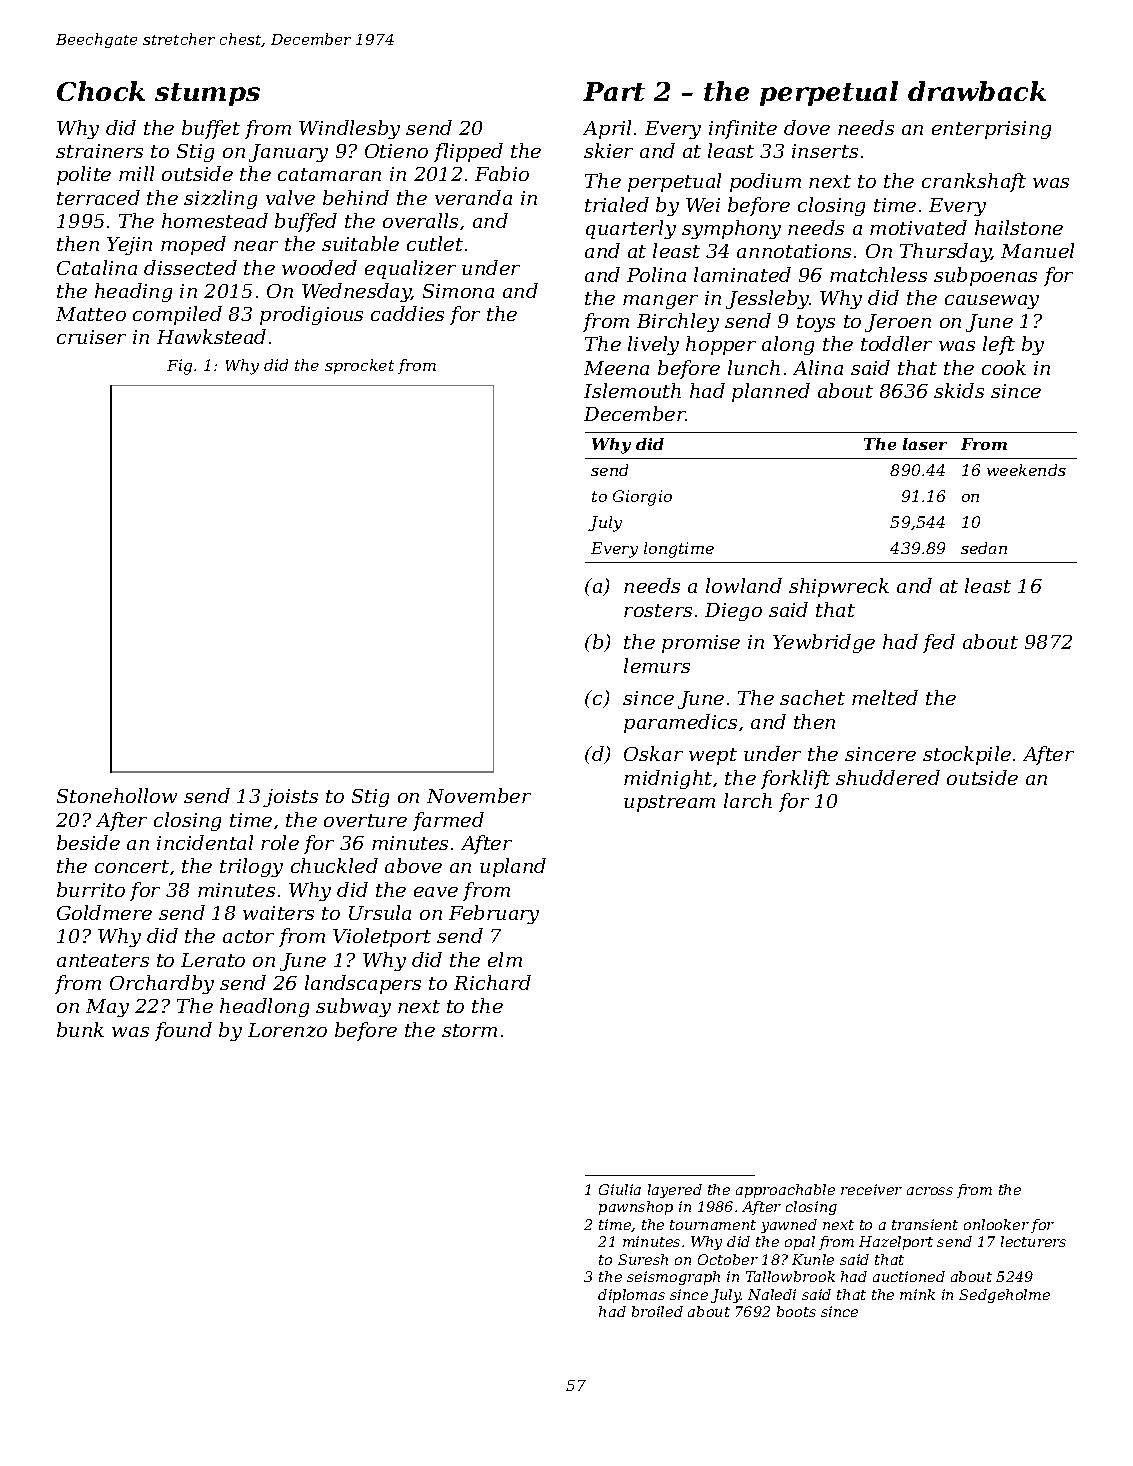  What do you see at coordinates (469, 1030) in the page?
I see `storm` at bounding box center [469, 1030].
